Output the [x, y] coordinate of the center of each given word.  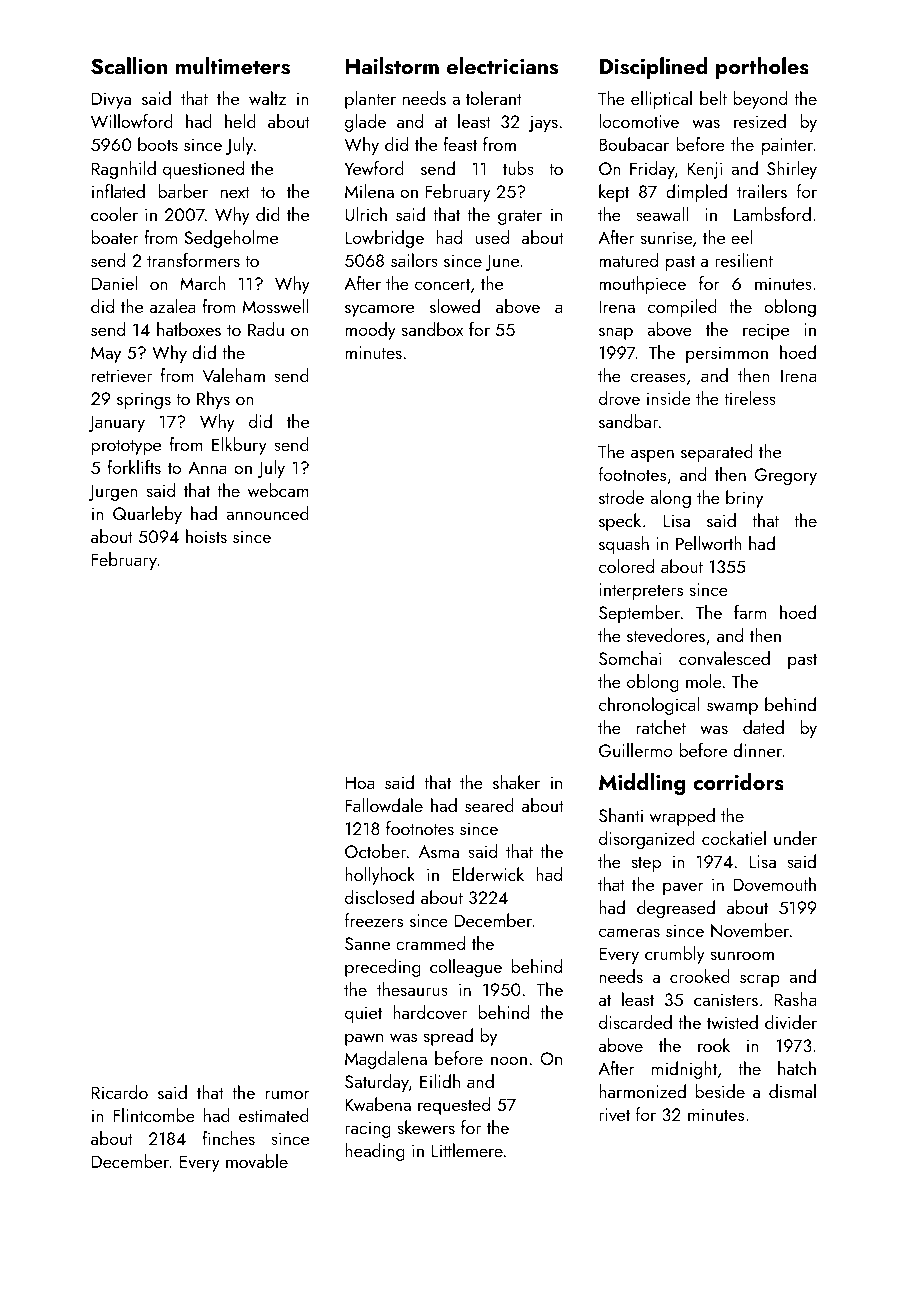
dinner [757, 750]
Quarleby [147, 515]
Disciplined [654, 68]
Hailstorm [392, 66]
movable [257, 1161]
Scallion [129, 66]
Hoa [360, 782]
